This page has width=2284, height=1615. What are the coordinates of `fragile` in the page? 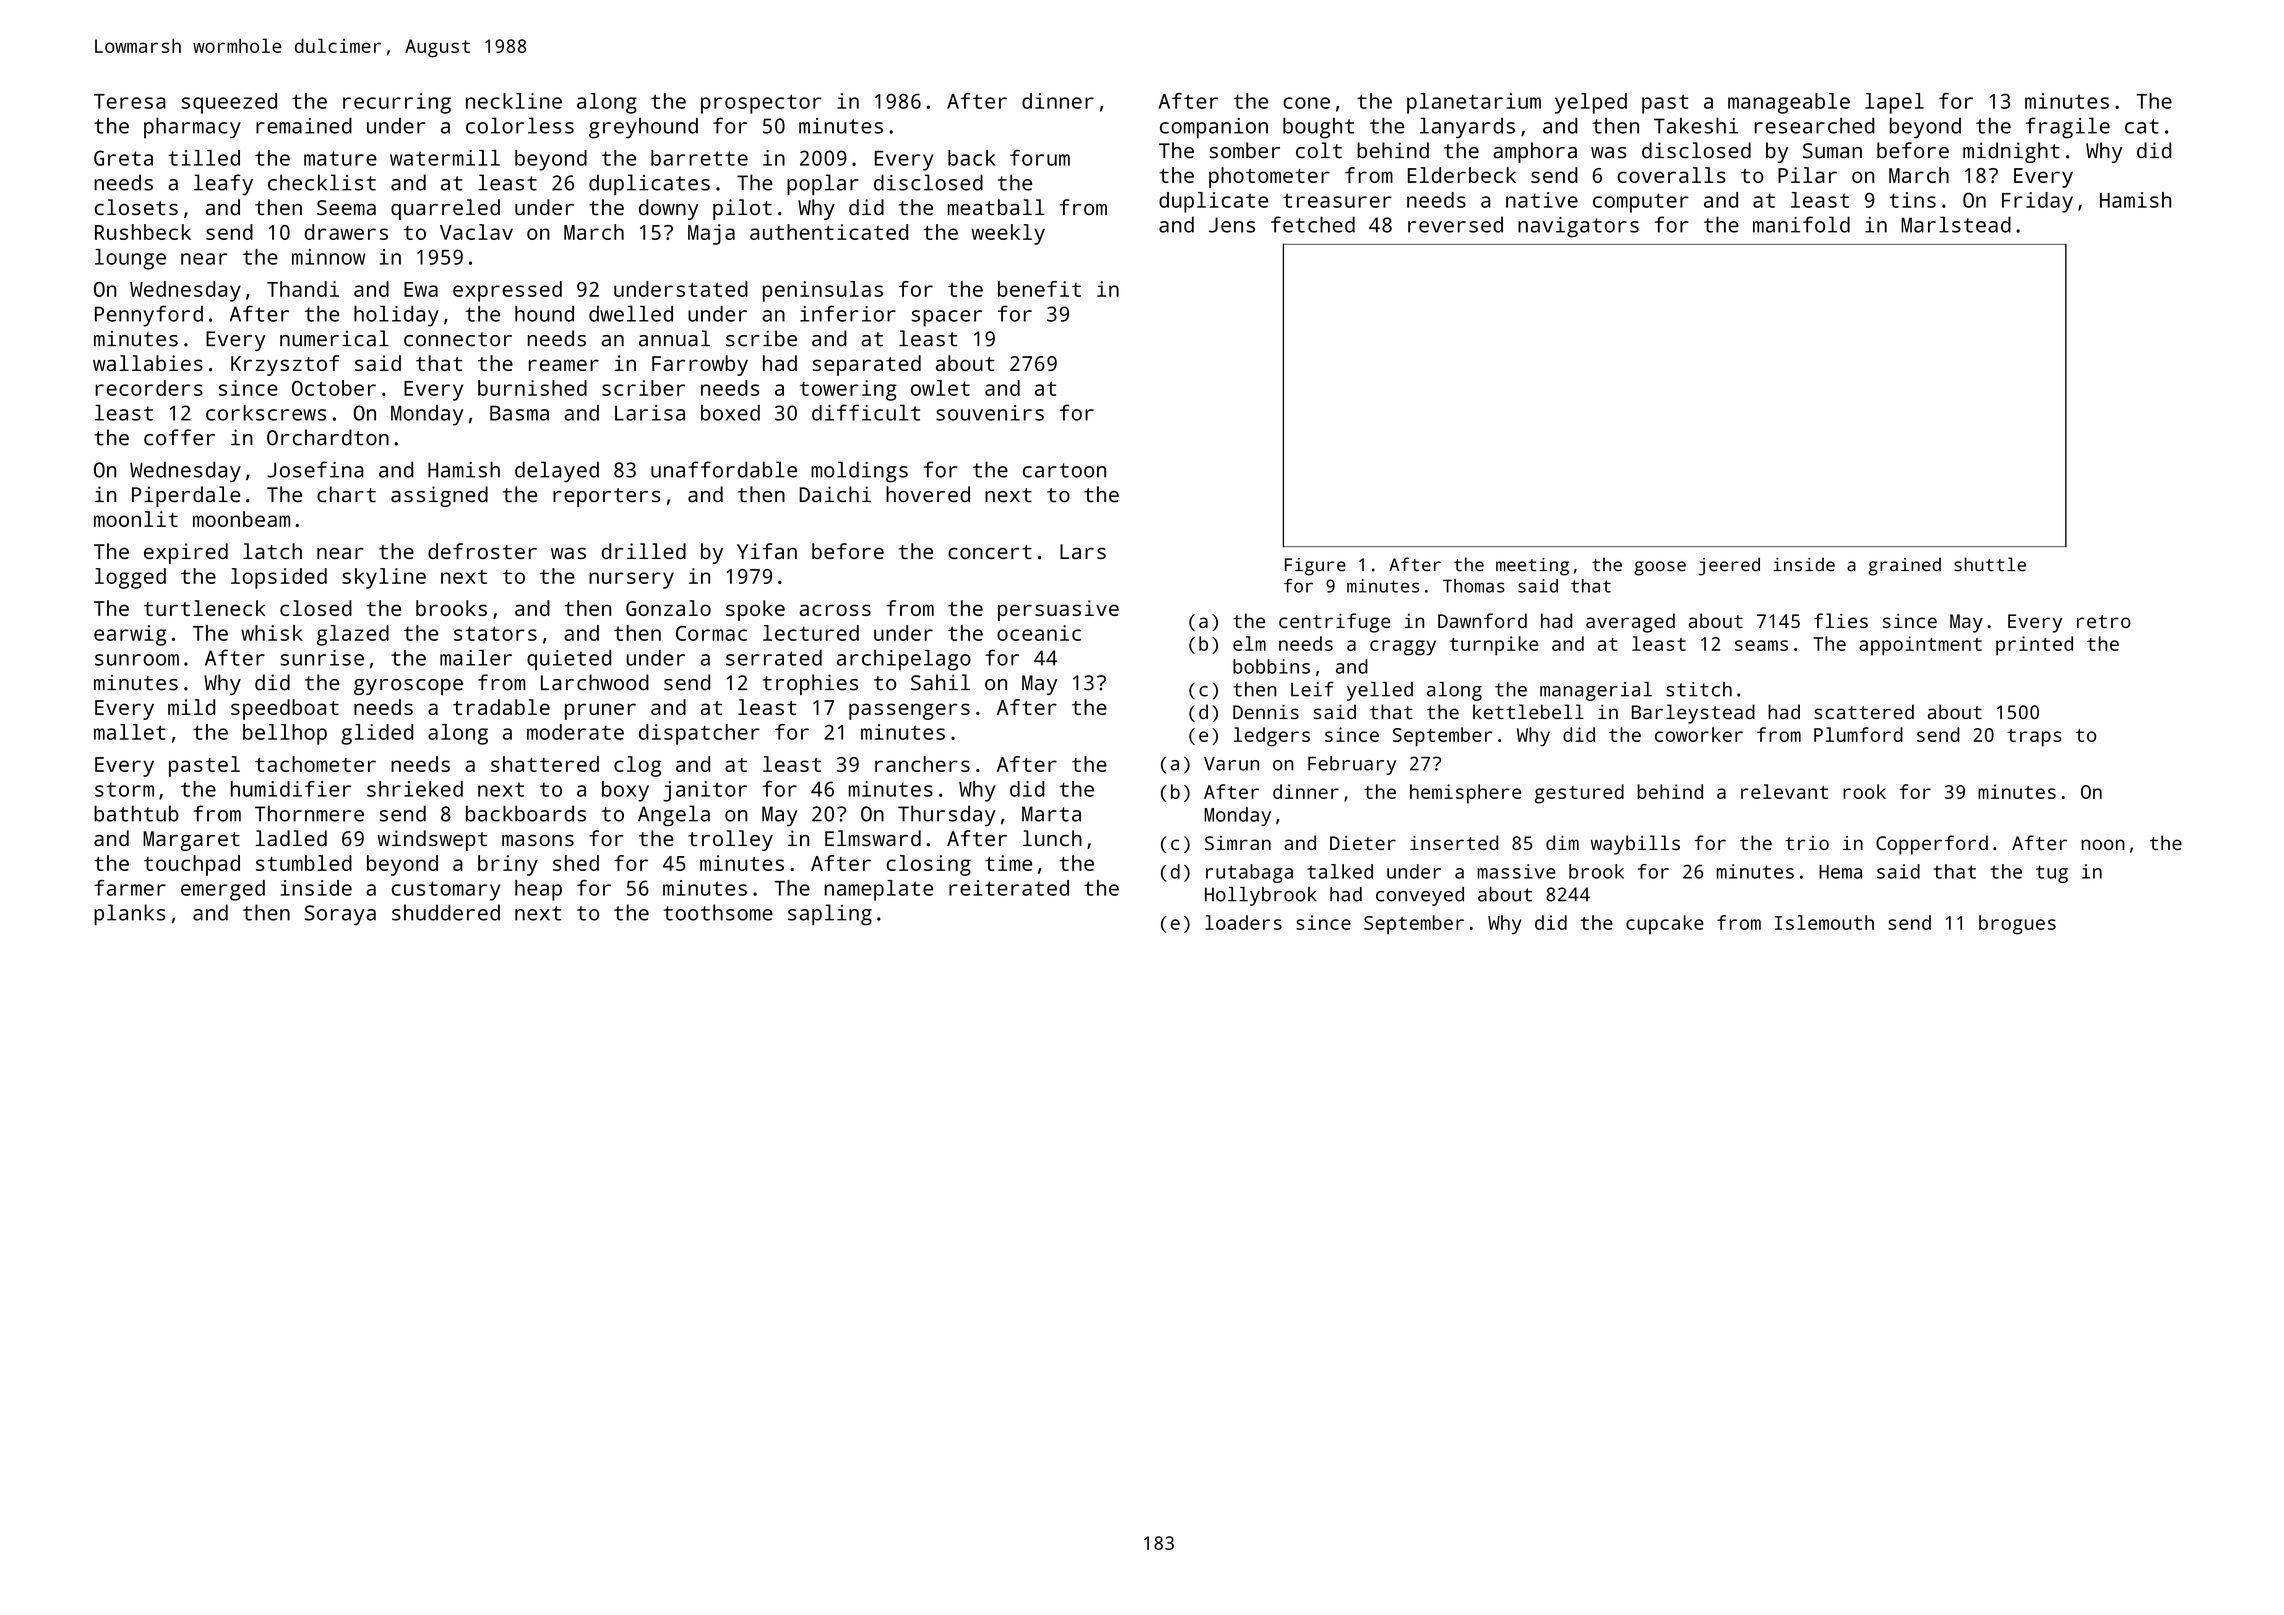 It's located at (2068, 128).
